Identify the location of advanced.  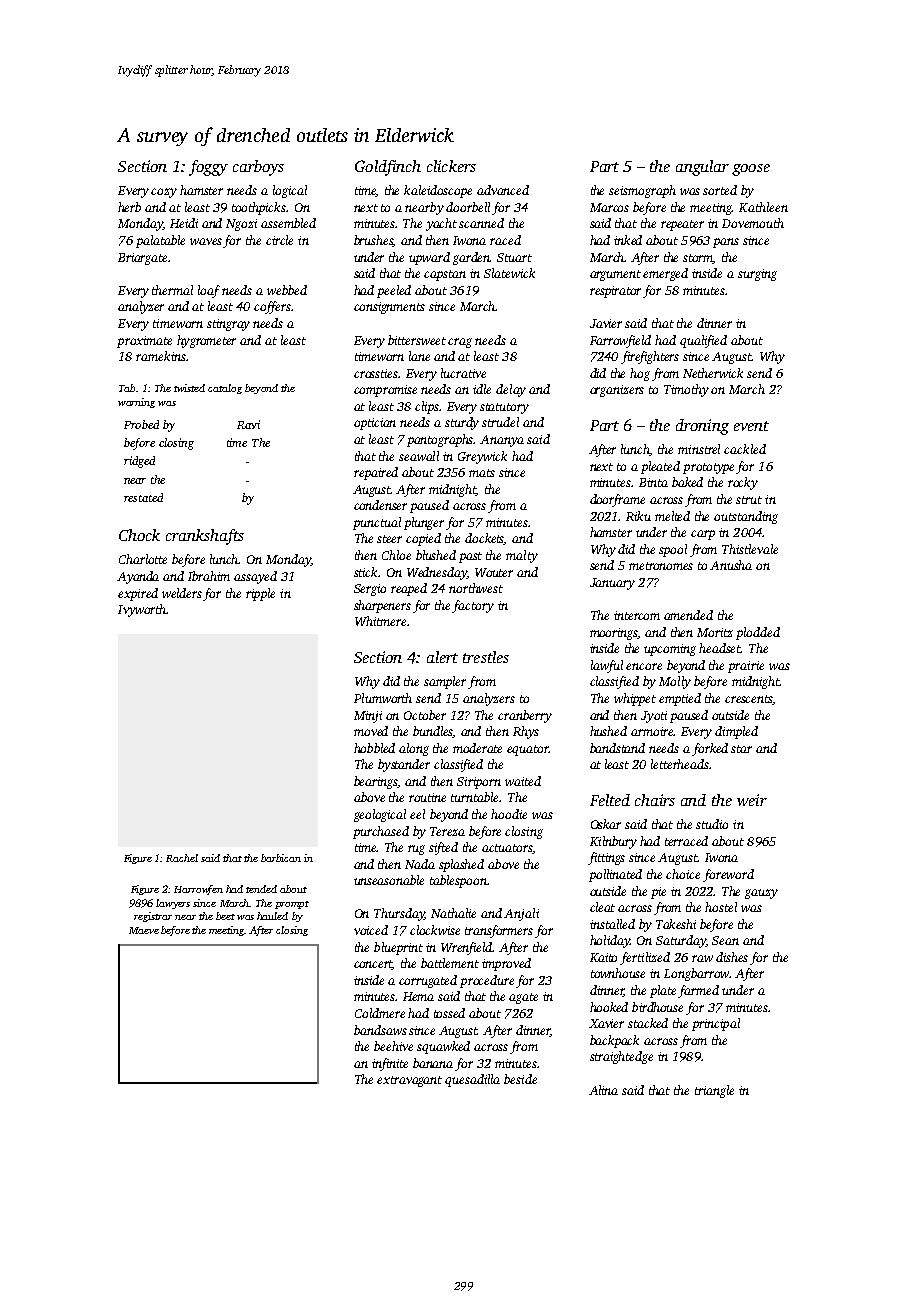
(503, 190).
